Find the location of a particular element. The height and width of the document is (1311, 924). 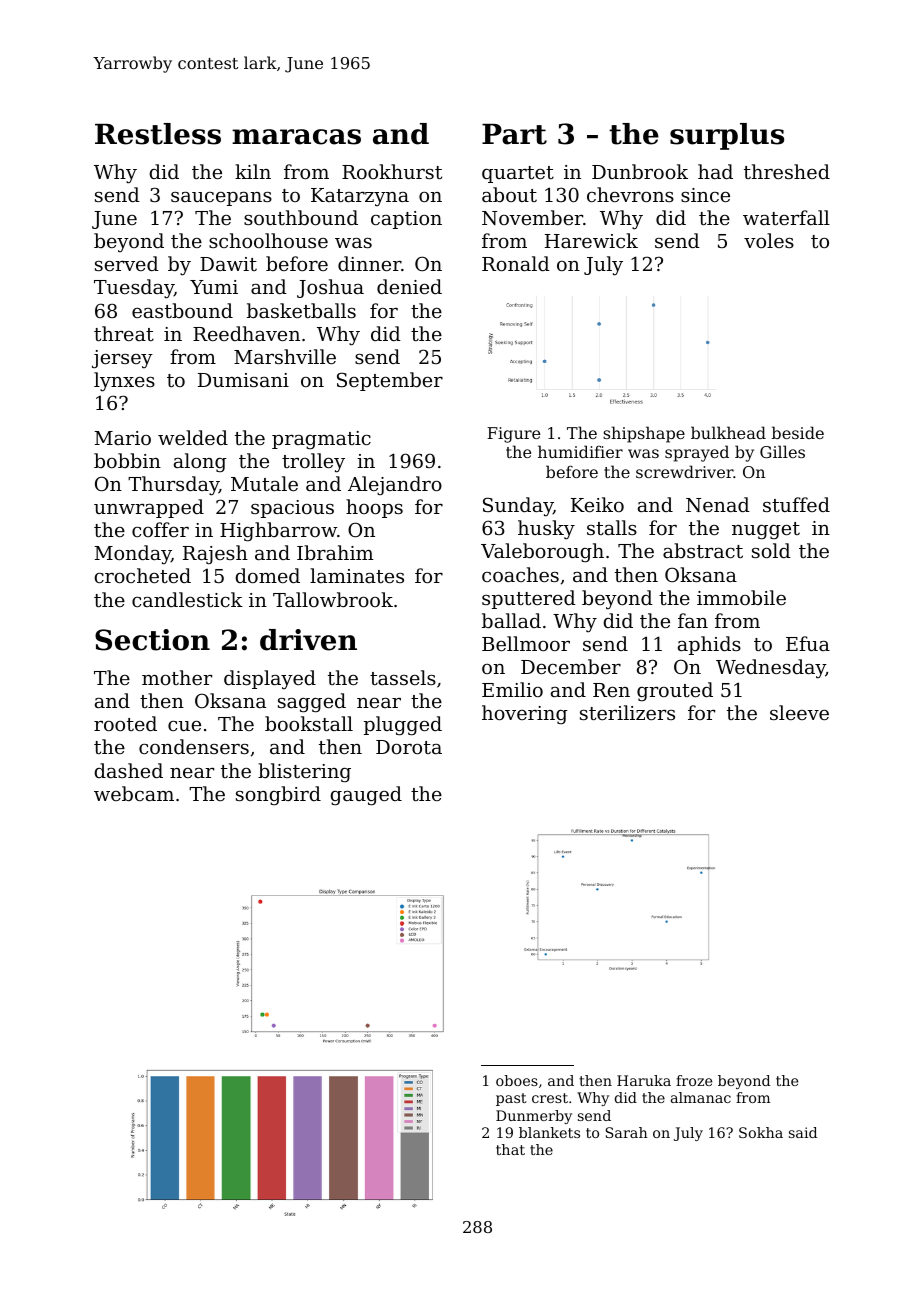

quartet is located at coordinates (518, 174).
